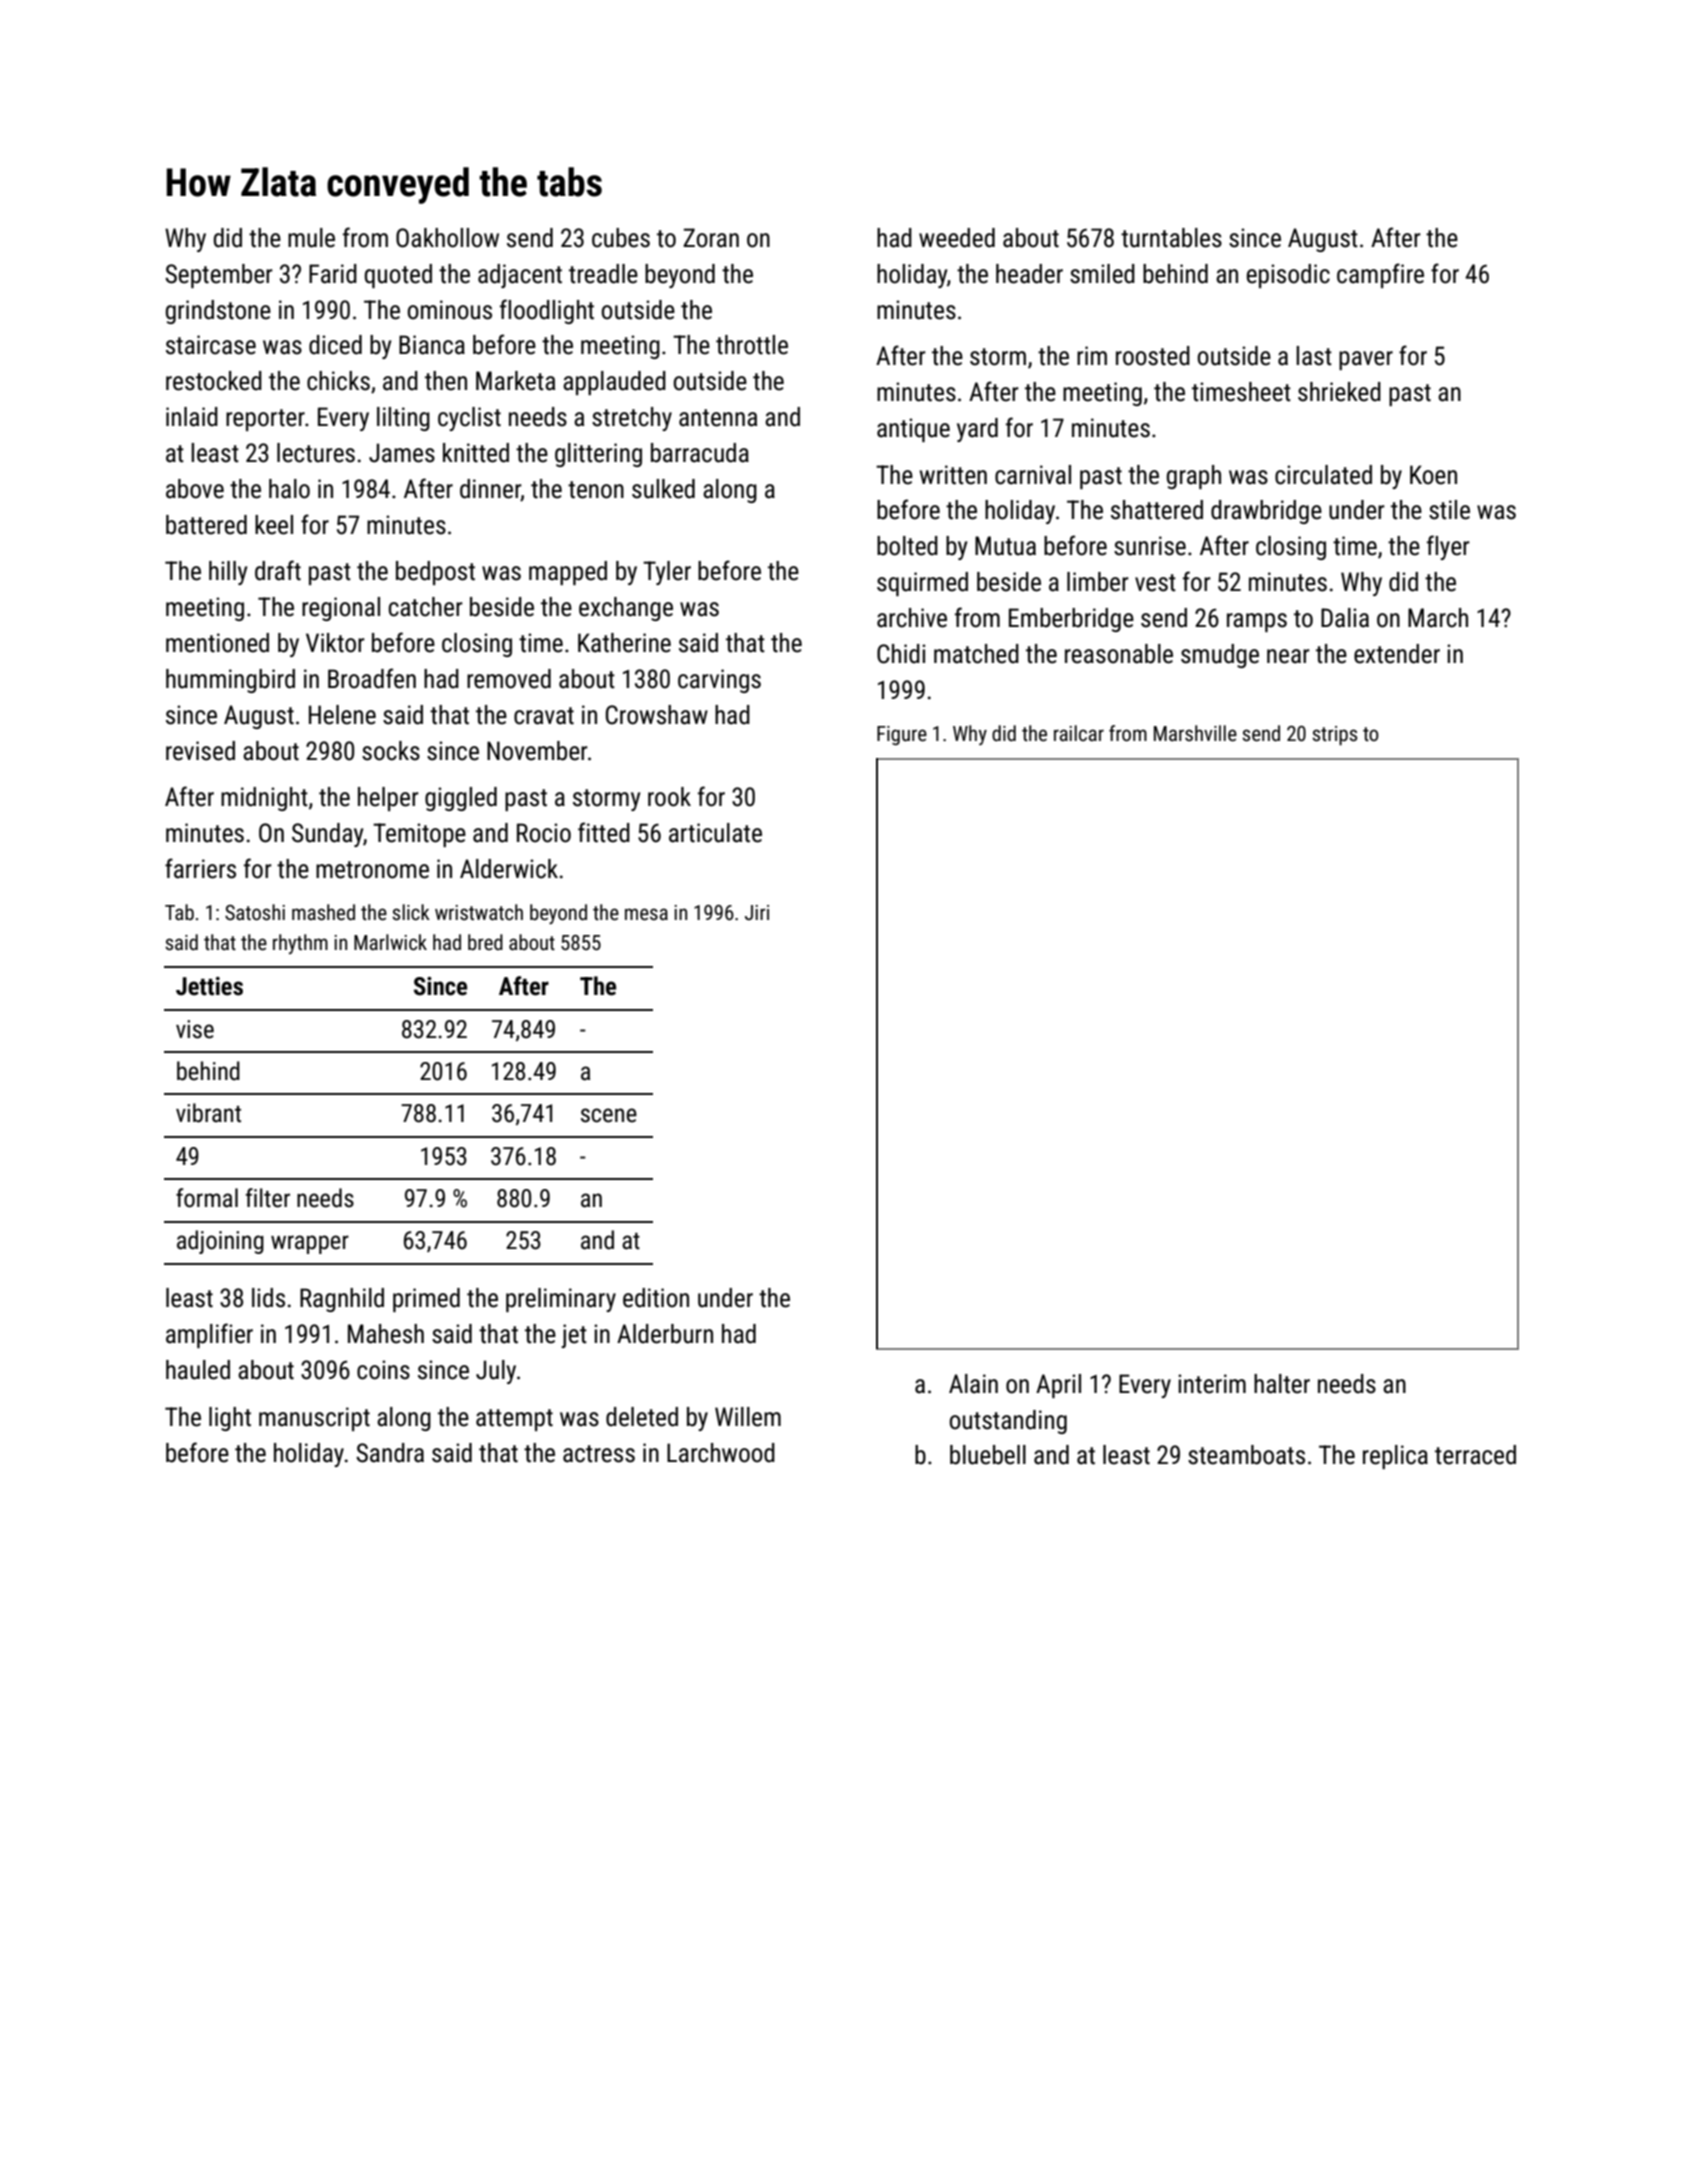  What do you see at coordinates (255, 912) in the document?
I see `Satoshi` at bounding box center [255, 912].
